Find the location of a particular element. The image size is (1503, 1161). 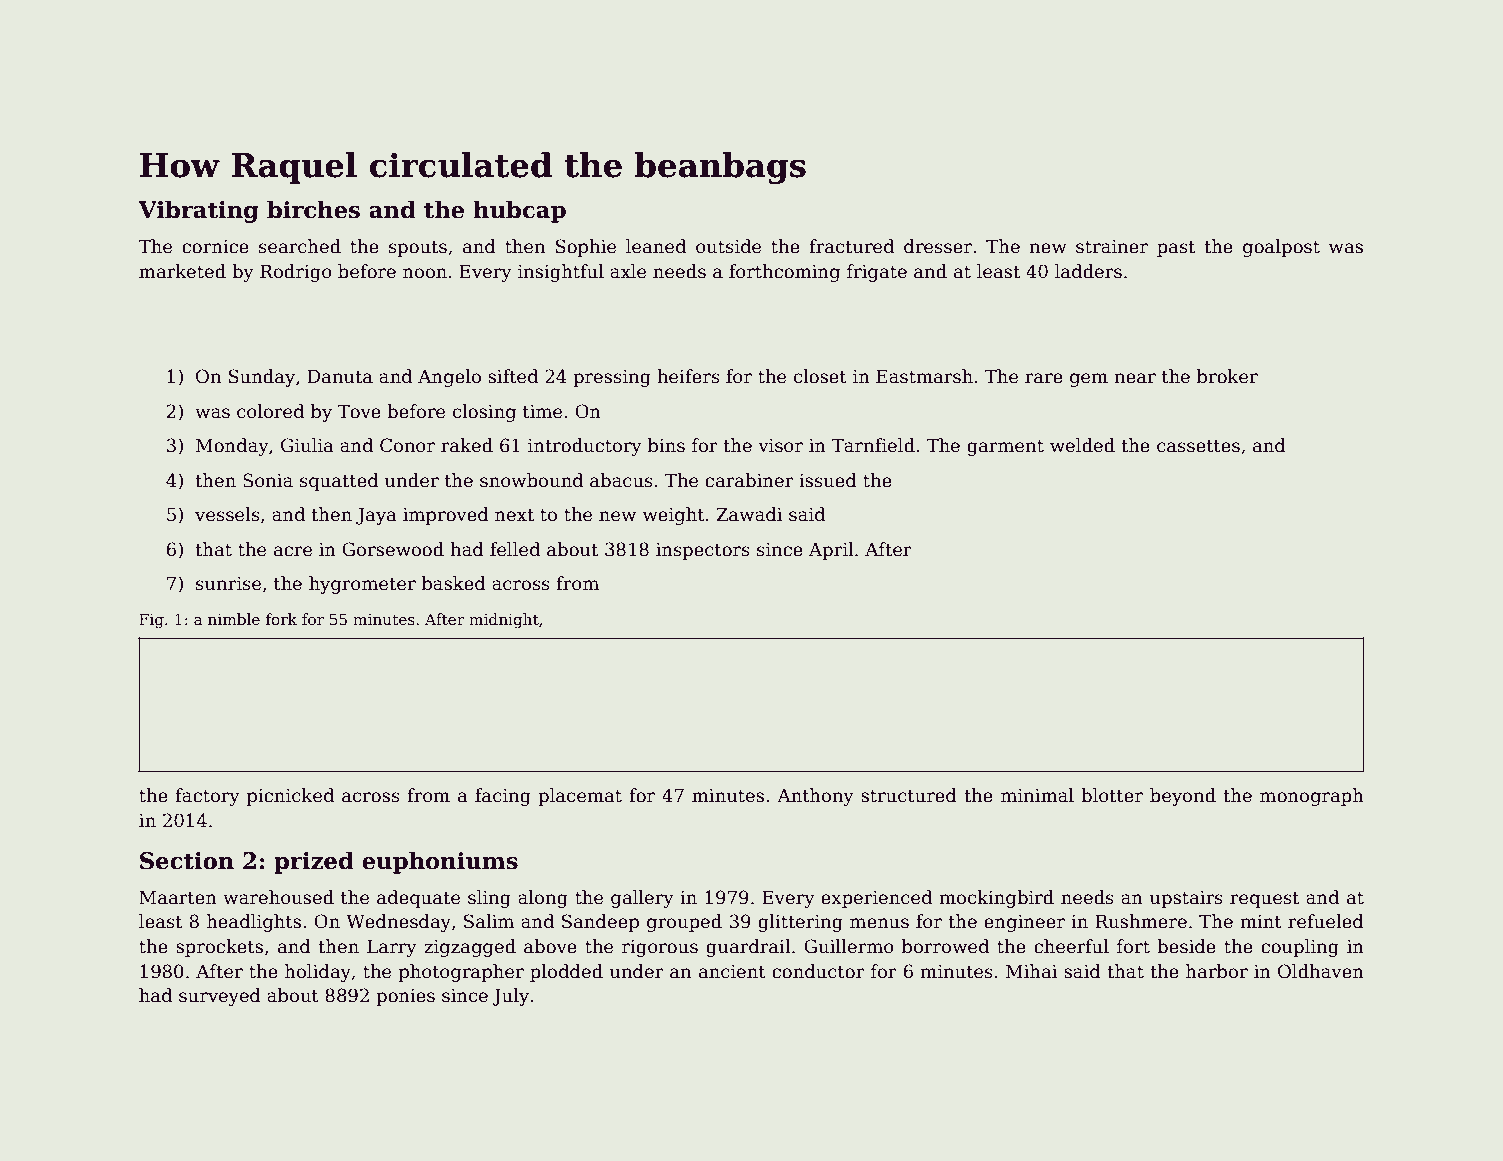

closet is located at coordinates (820, 376).
